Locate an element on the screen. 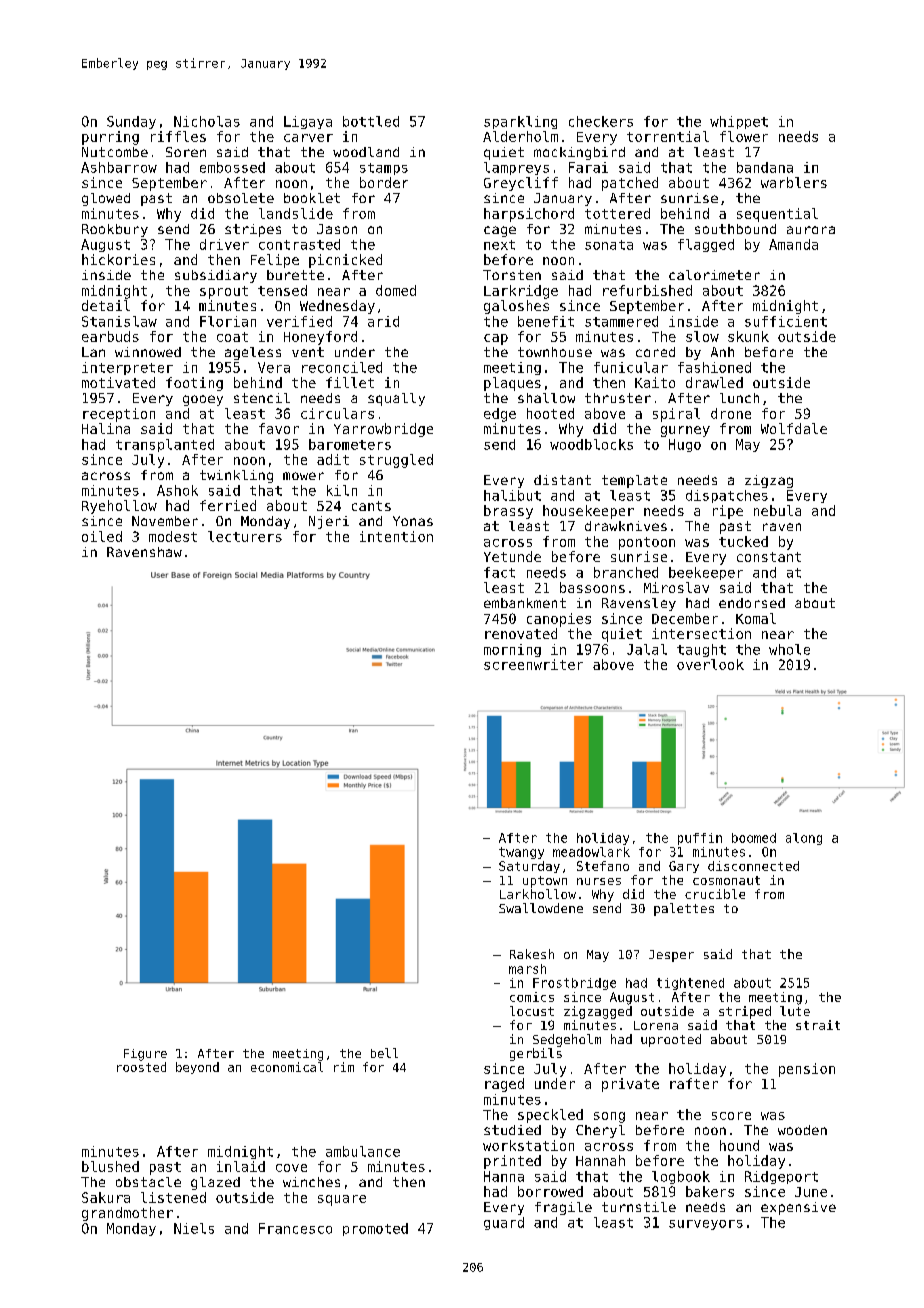 Image resolution: width=924 pixels, height=1308 pixels. stencil is located at coordinates (262, 398).
